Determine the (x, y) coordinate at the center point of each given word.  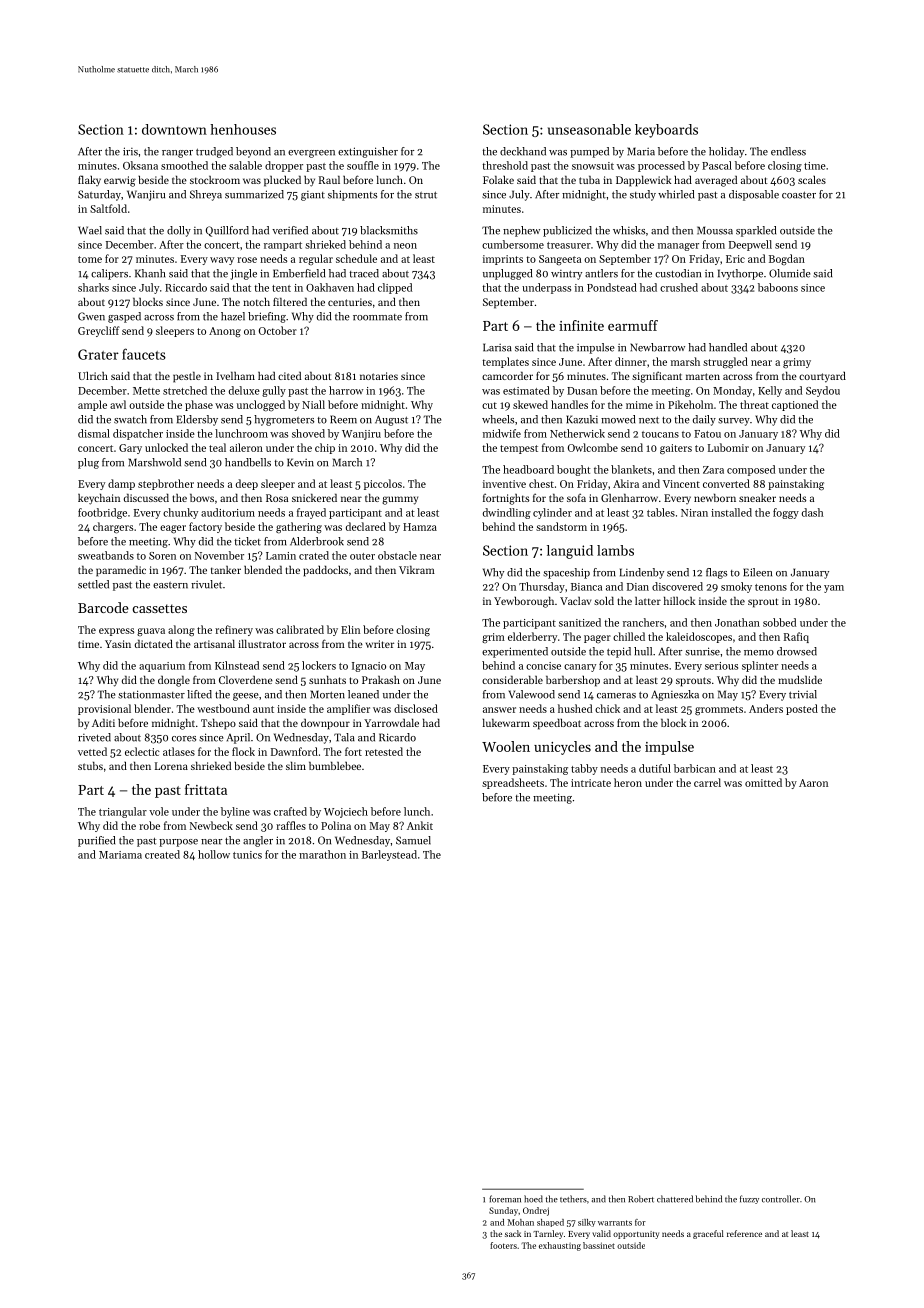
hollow (214, 854)
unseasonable (589, 129)
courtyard (822, 377)
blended (263, 569)
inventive (504, 484)
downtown (174, 129)
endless (788, 151)
